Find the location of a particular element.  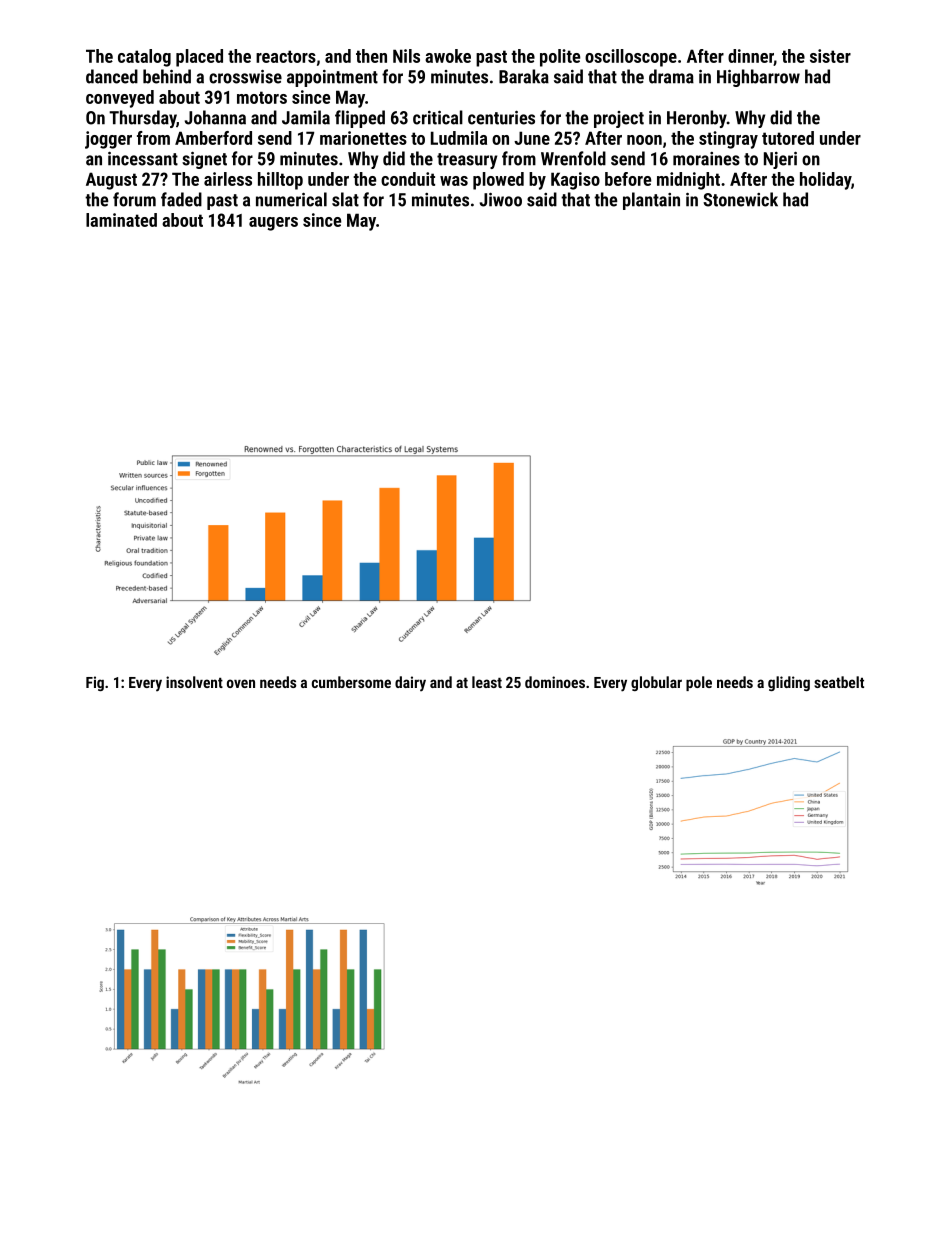

insolvent is located at coordinates (194, 682).
